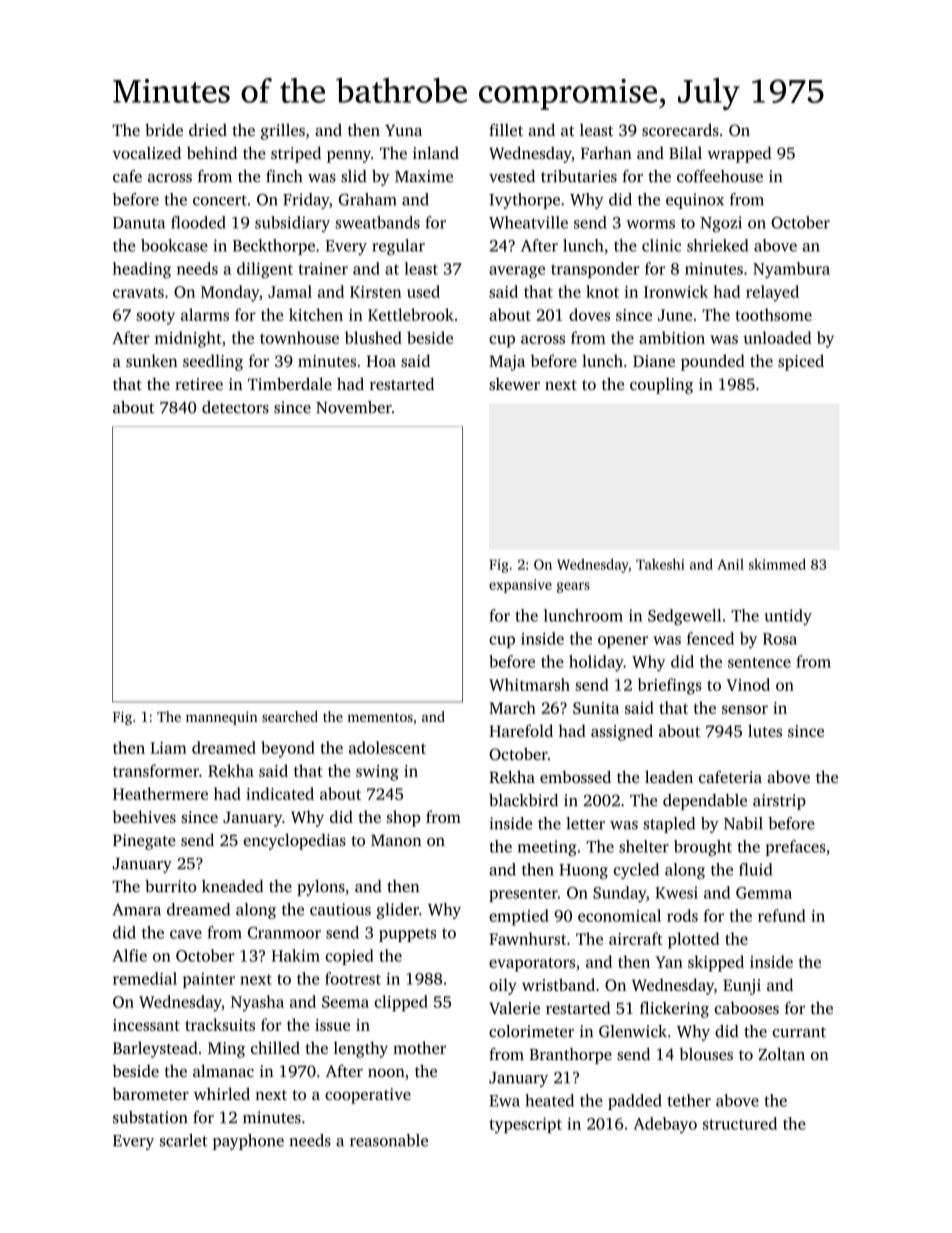 The image size is (952, 1233). What do you see at coordinates (680, 129) in the screenshot?
I see `scorecards` at bounding box center [680, 129].
